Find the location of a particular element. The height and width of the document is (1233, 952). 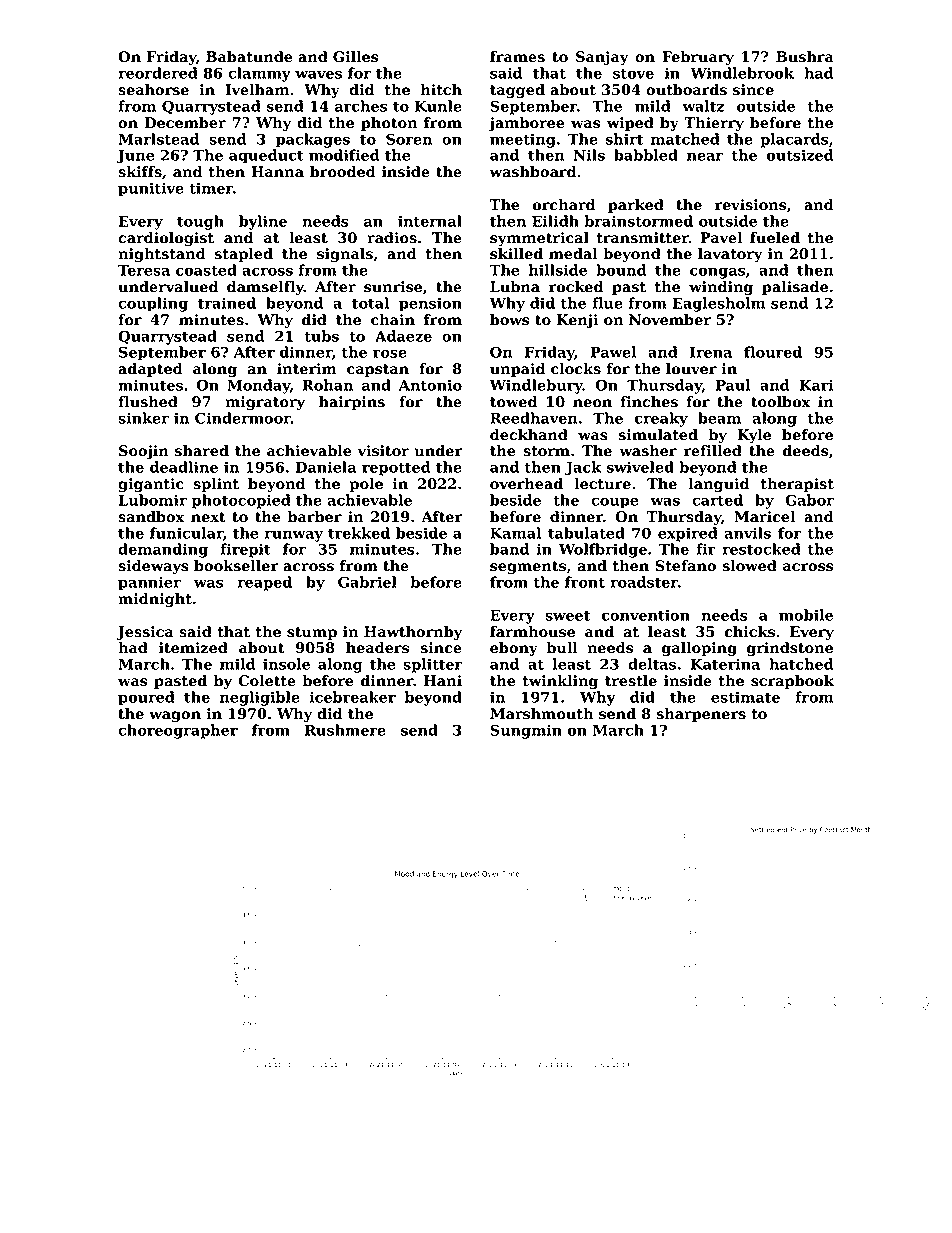

Sungmin is located at coordinates (526, 731).
